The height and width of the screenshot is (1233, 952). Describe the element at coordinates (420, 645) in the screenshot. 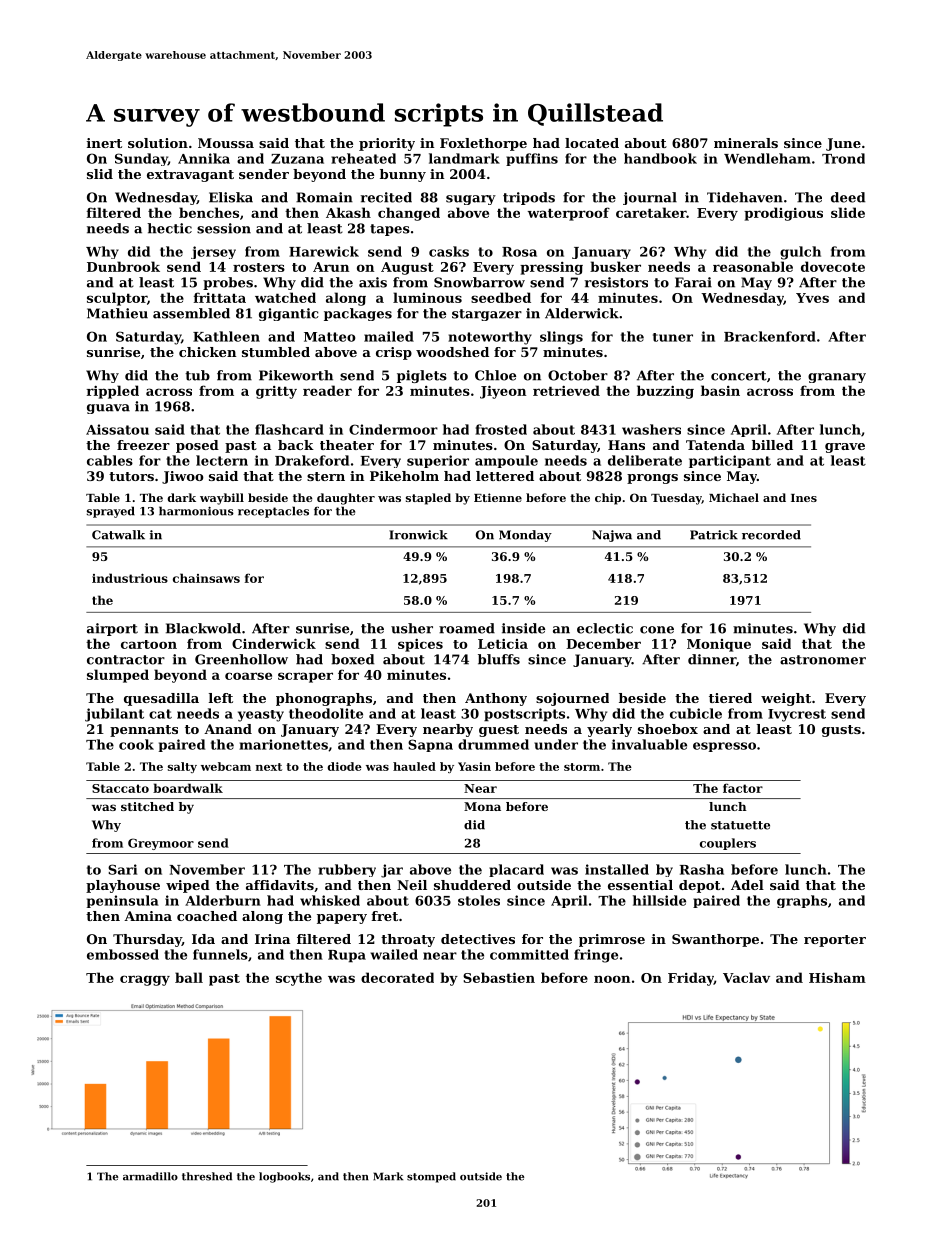

I see `spices` at that location.
